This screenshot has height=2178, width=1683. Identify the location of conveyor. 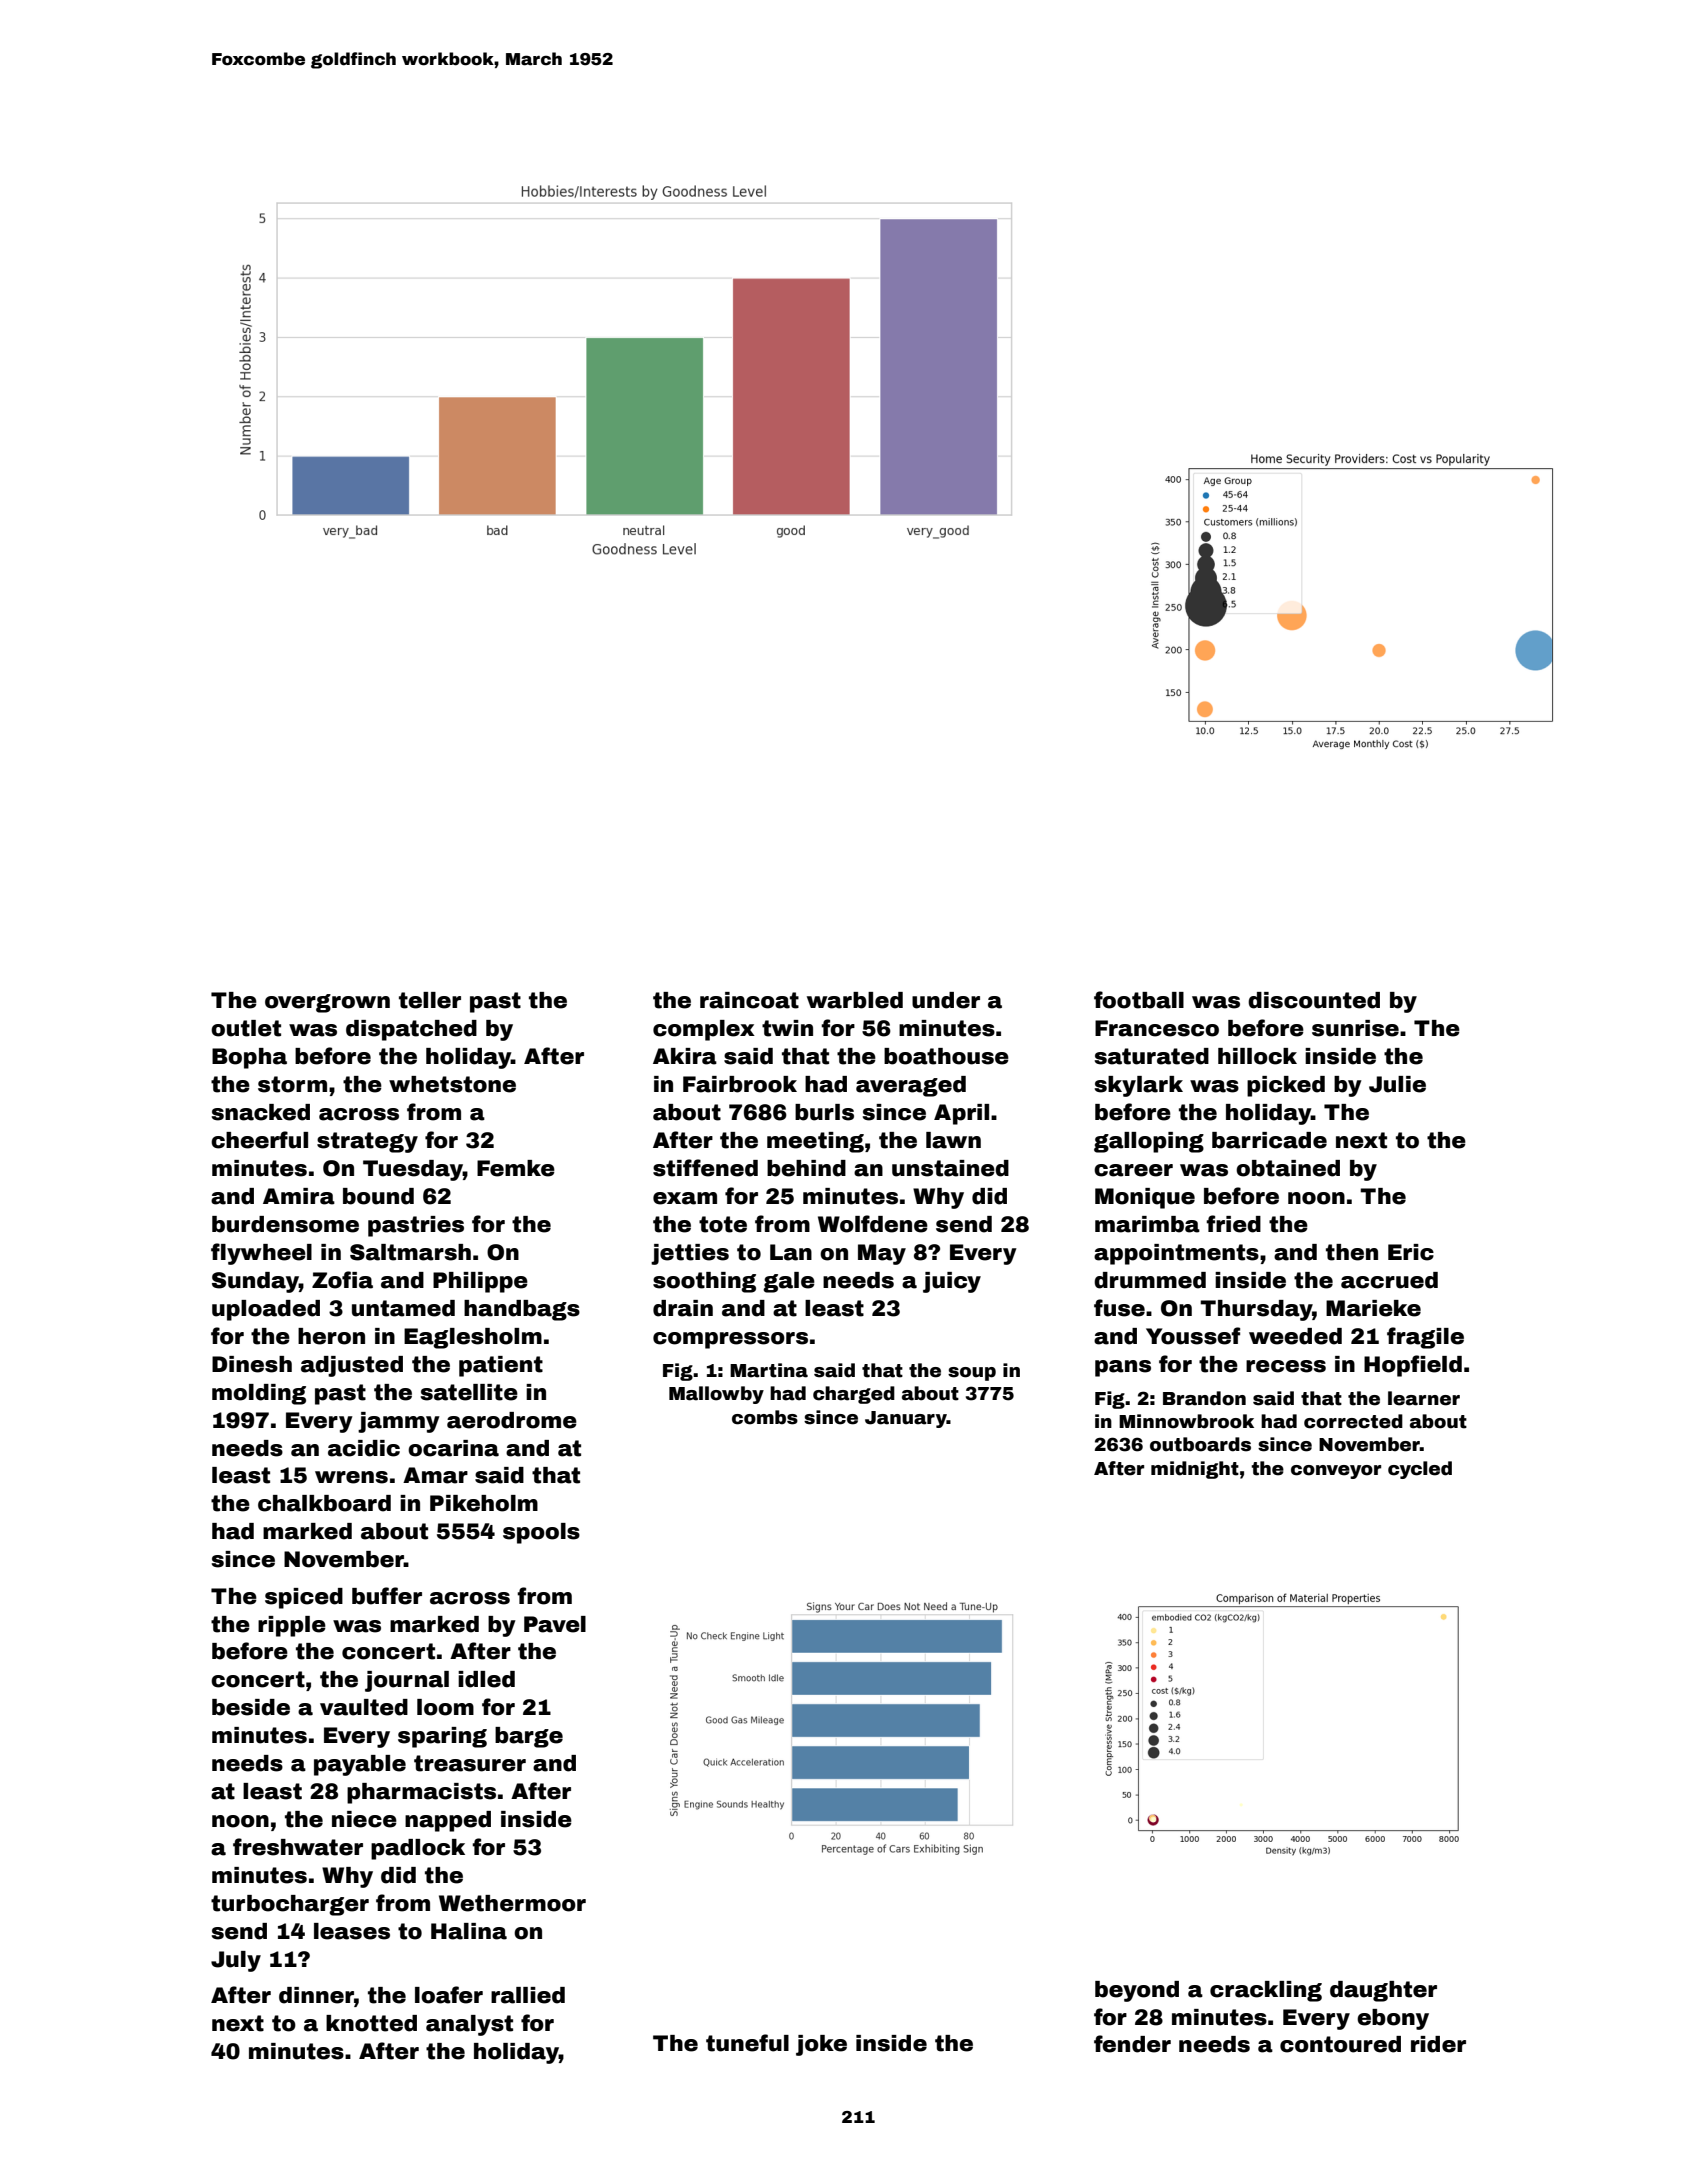
(1336, 1472).
